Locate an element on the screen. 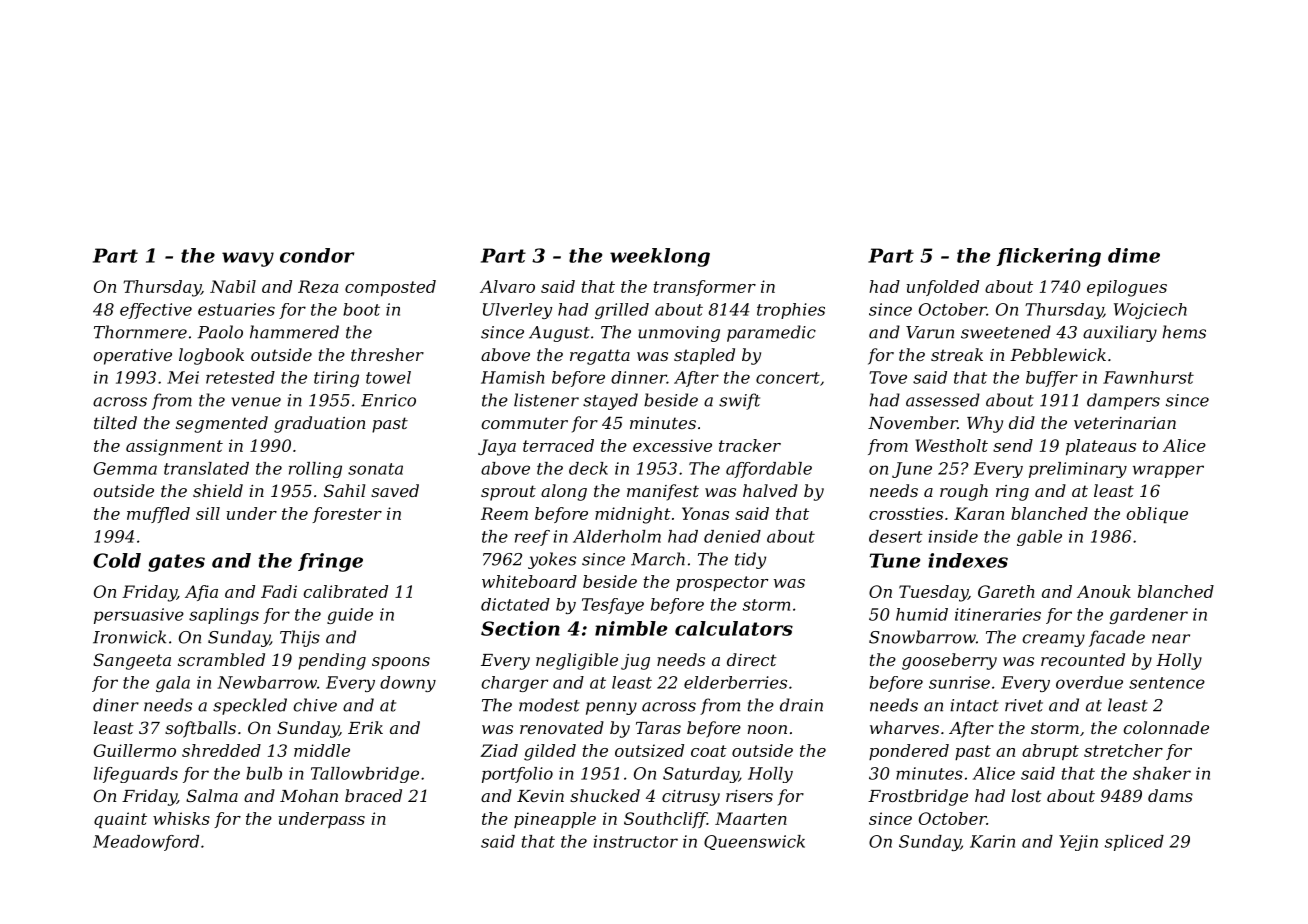 This screenshot has height=924, width=1308. weeklong is located at coordinates (660, 257).
